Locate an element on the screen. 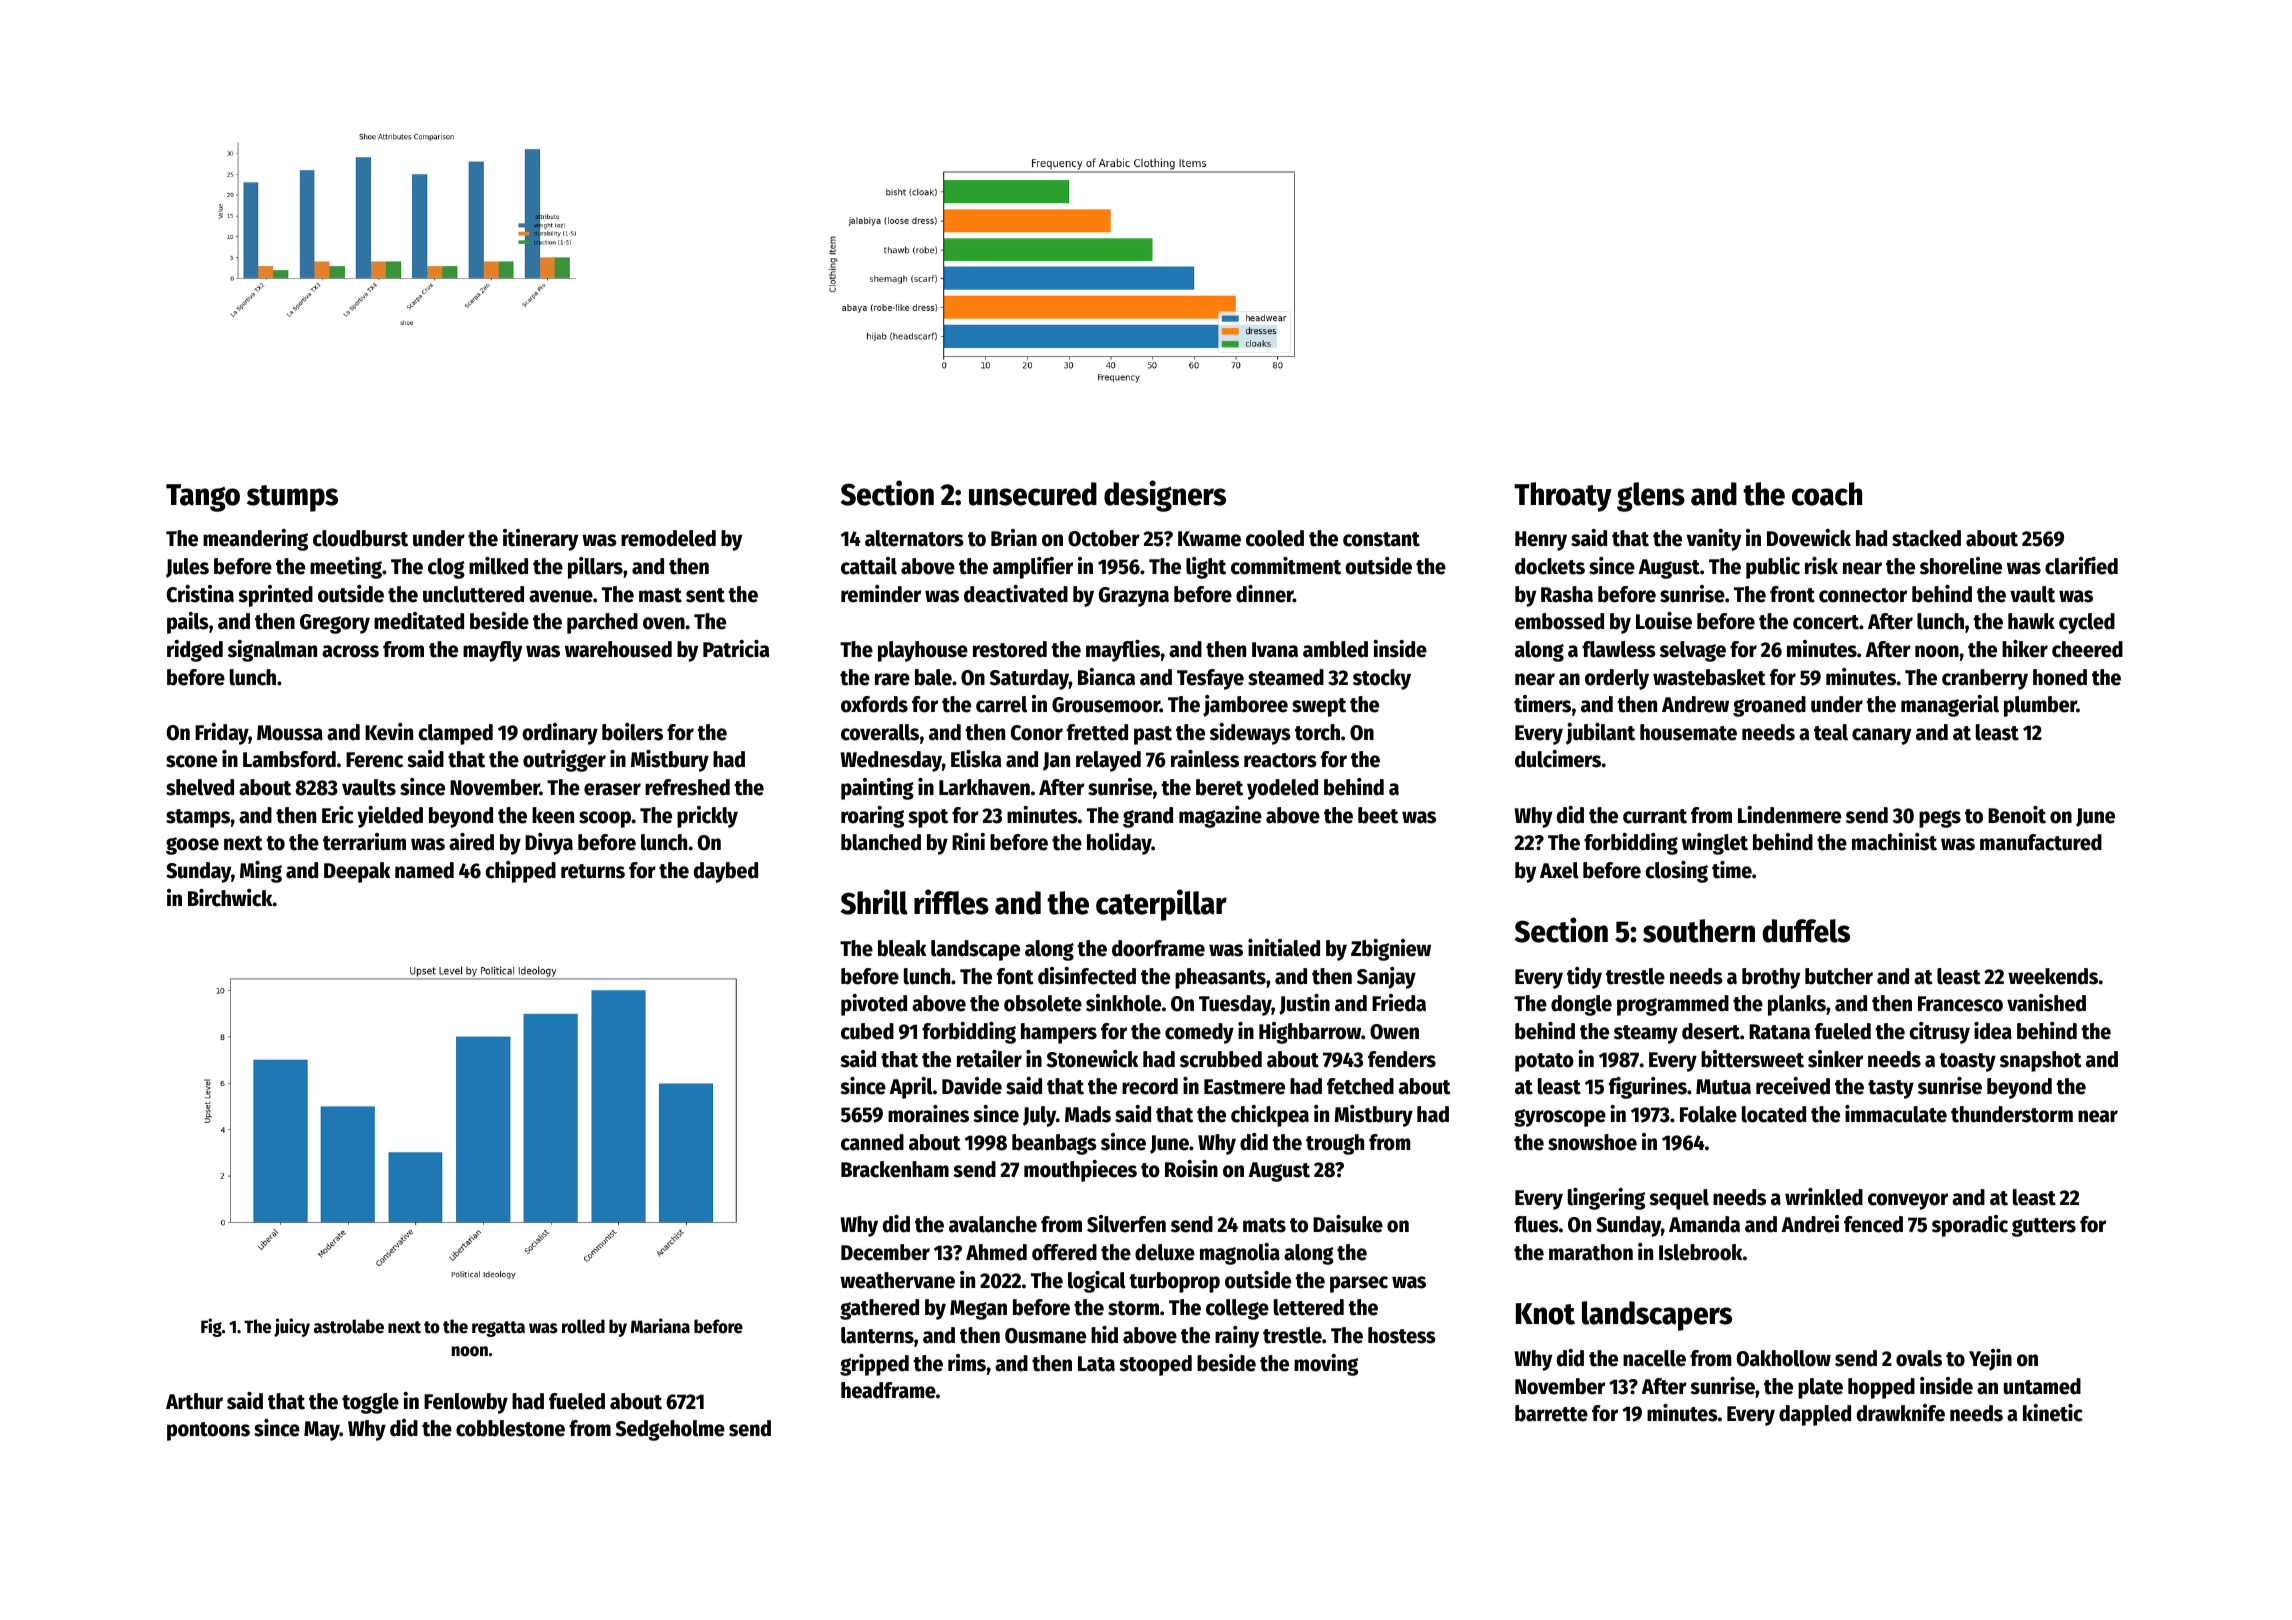 The image size is (2292, 1620). font is located at coordinates (1015, 976).
